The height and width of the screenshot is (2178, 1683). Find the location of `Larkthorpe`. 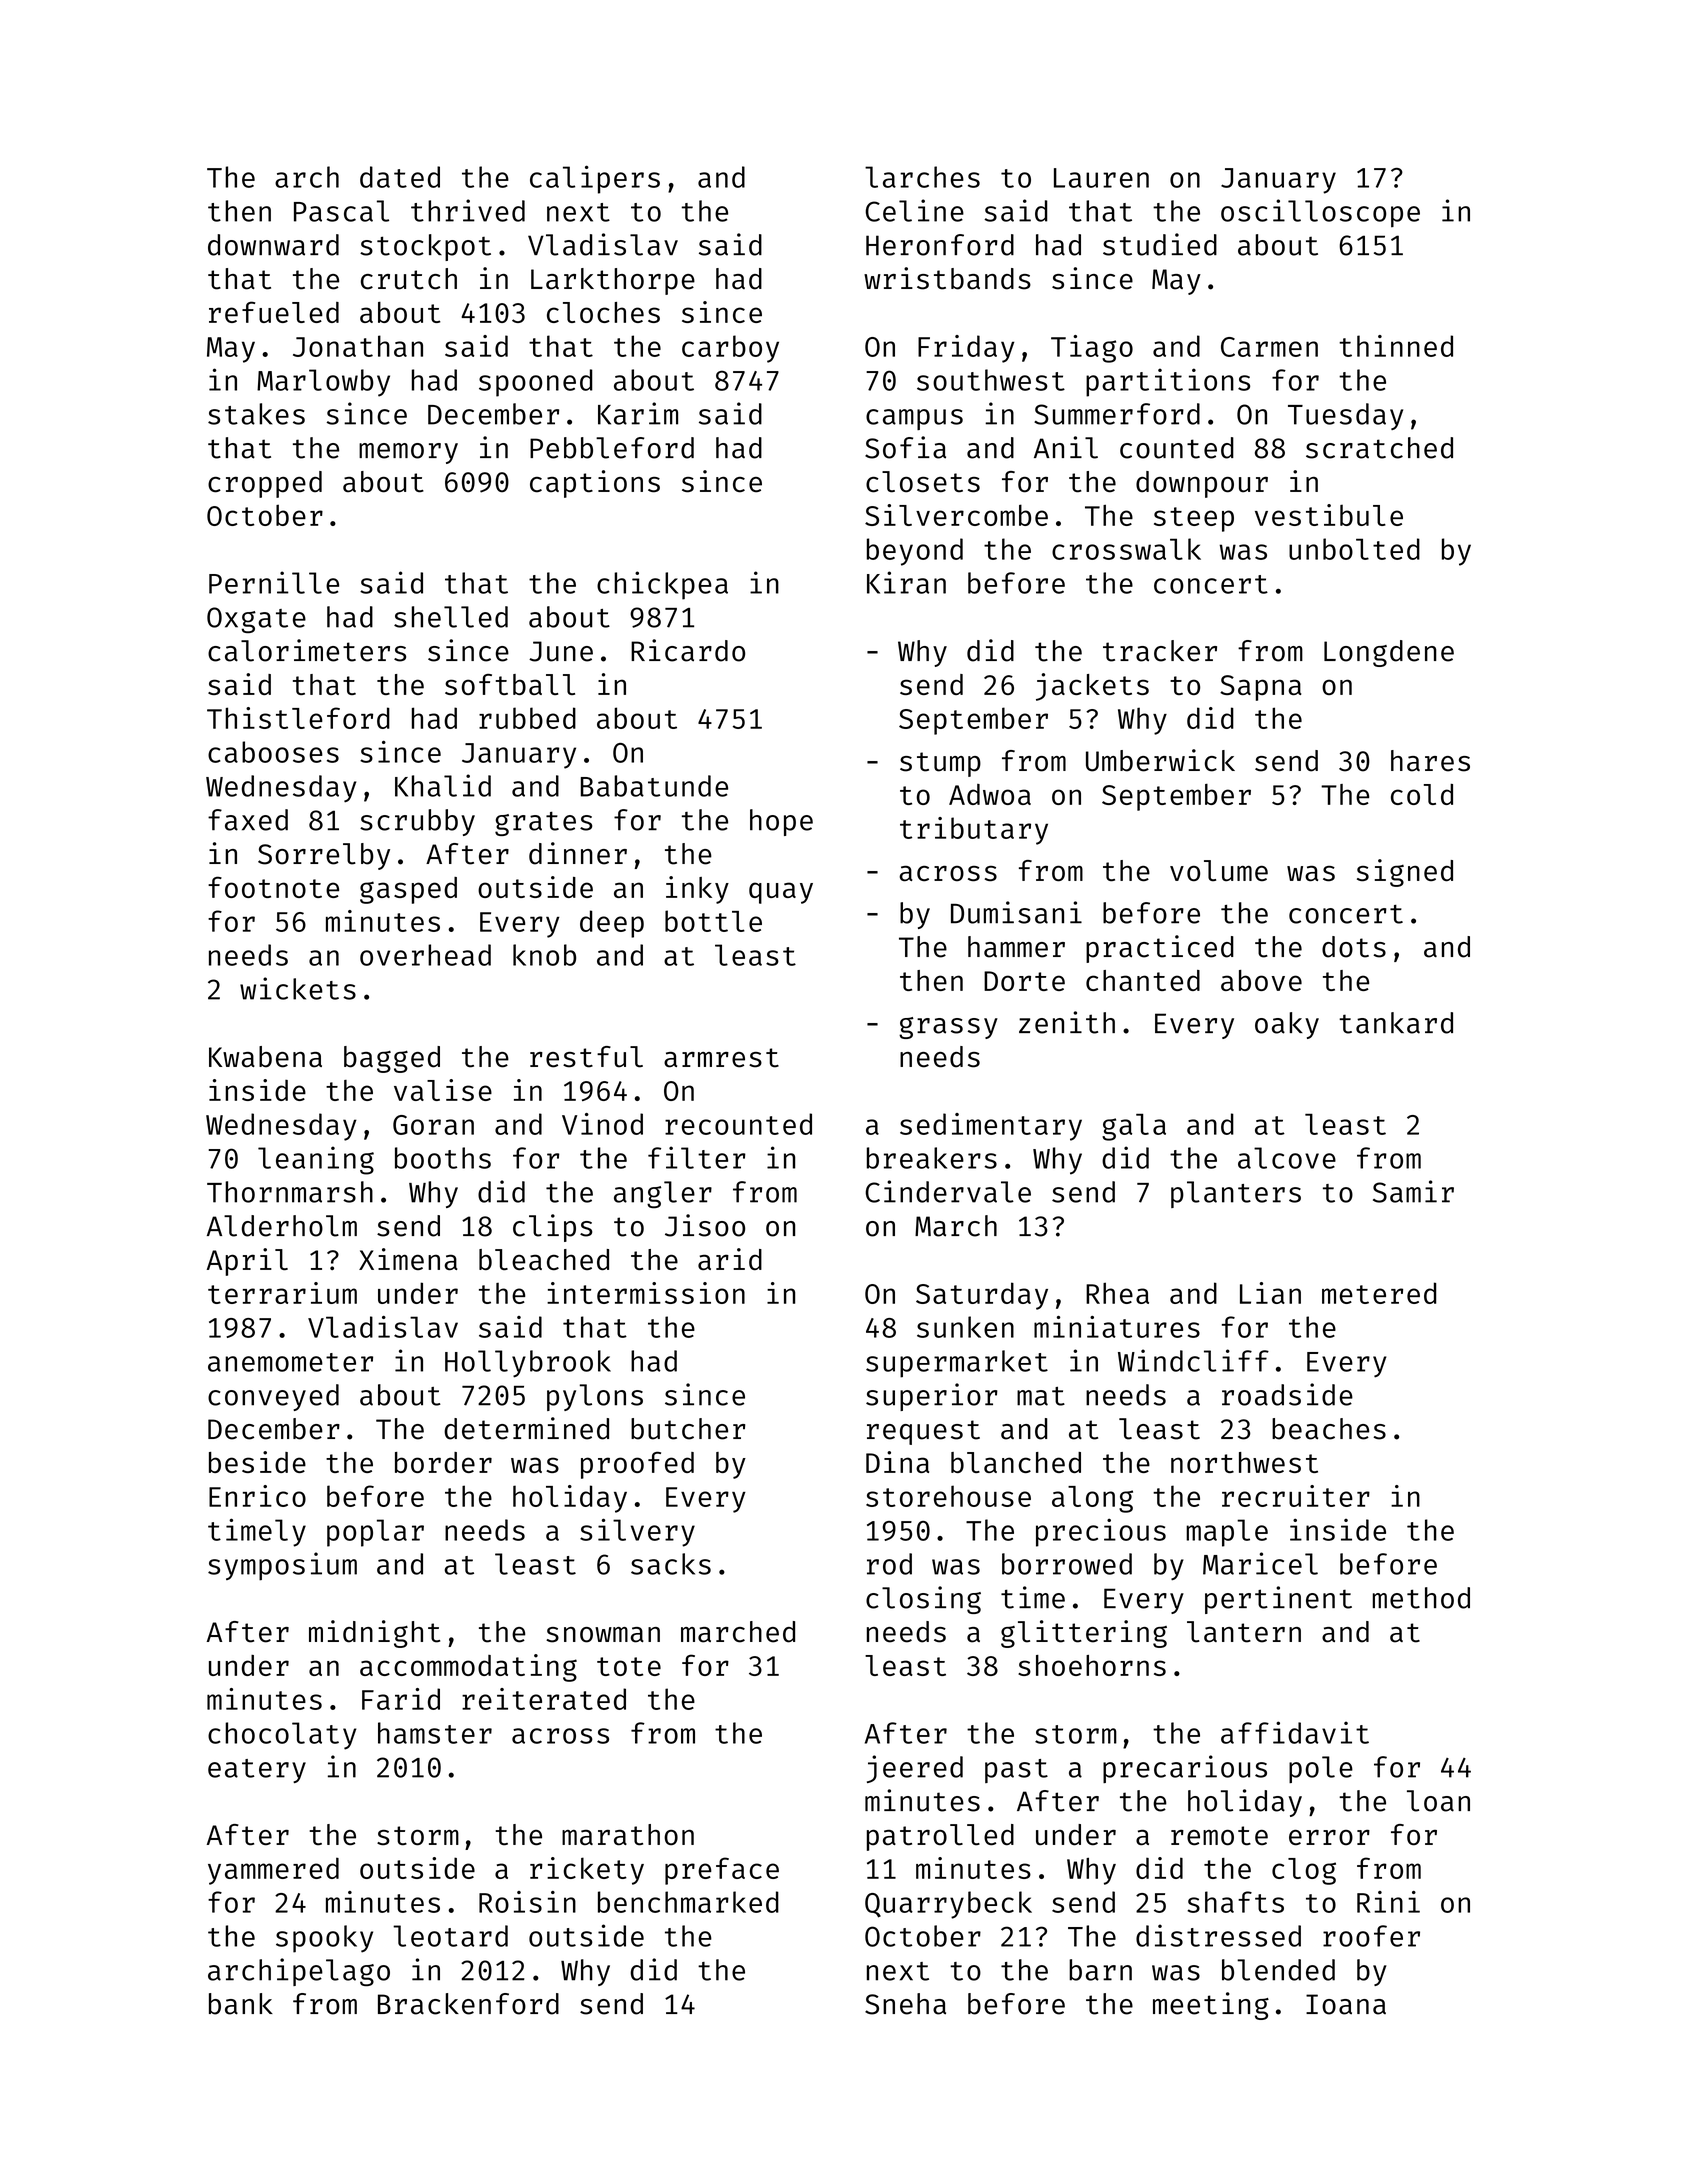

Larkthorpe is located at coordinates (613, 281).
